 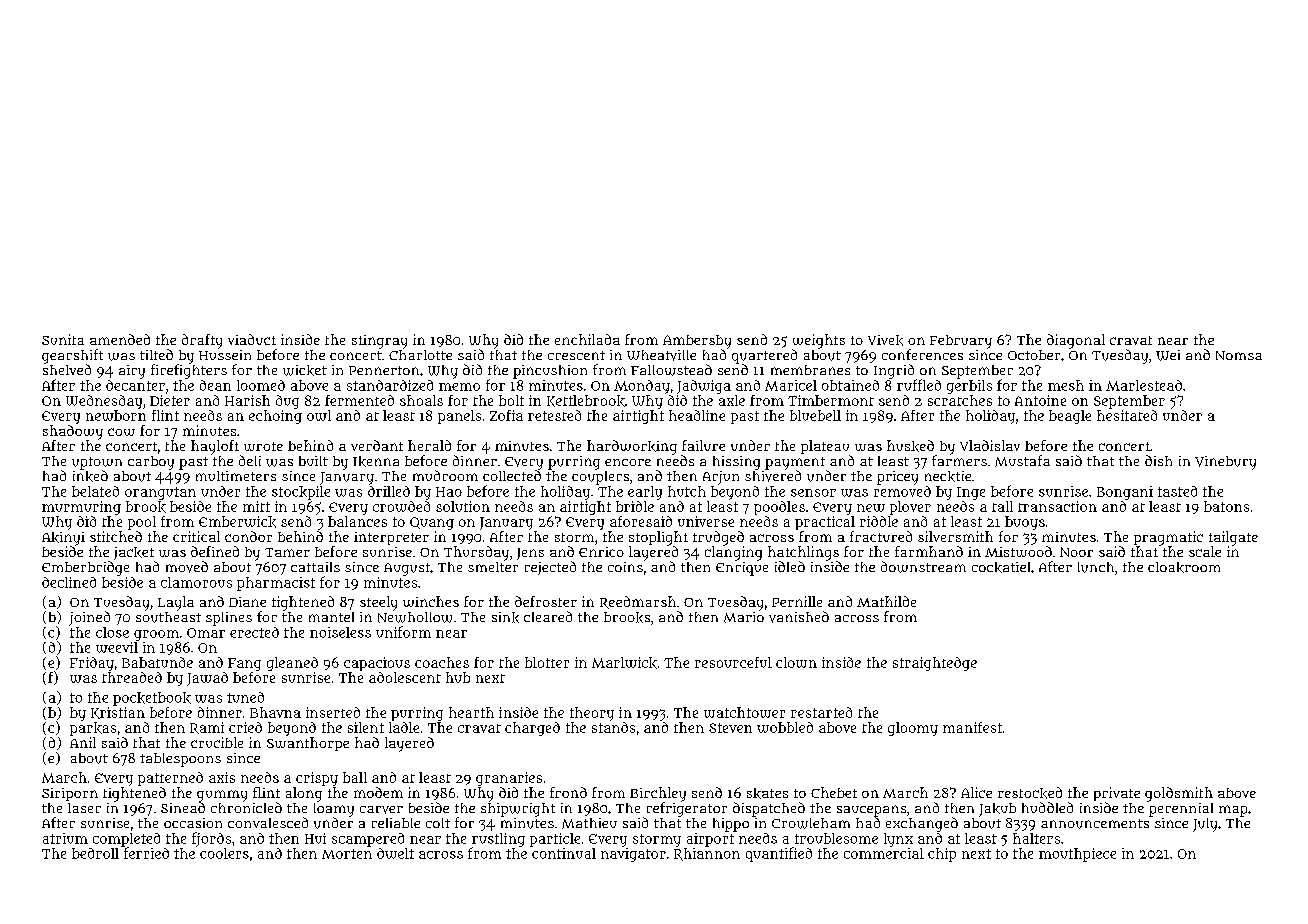 What do you see at coordinates (633, 855) in the page?
I see `navigator` at bounding box center [633, 855].
